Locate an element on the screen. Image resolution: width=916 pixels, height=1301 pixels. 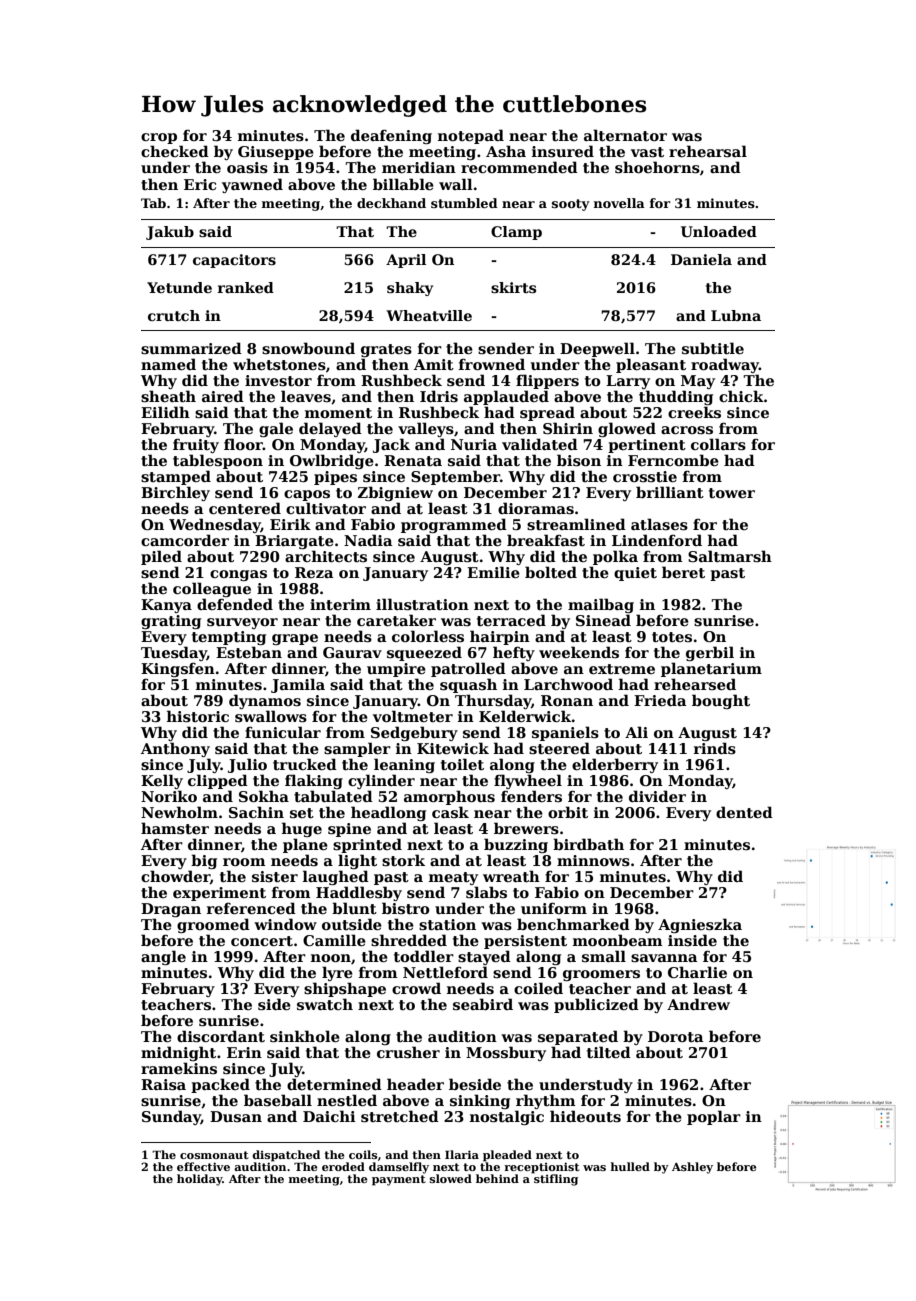
alternator is located at coordinates (625, 135).
